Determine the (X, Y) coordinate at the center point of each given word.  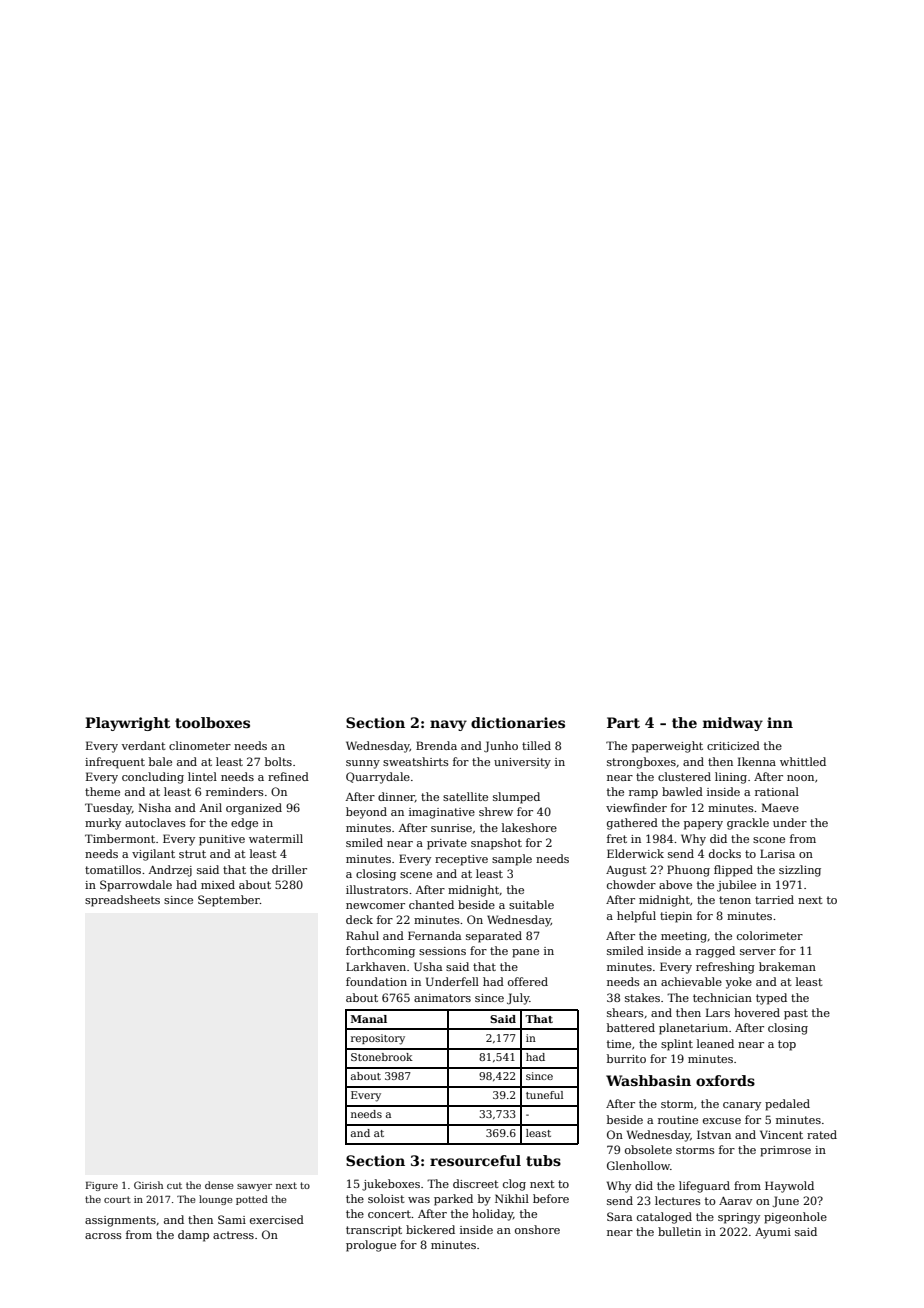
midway (733, 724)
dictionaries (518, 722)
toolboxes (212, 722)
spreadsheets (122, 901)
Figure (102, 1186)
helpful (636, 917)
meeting (684, 937)
